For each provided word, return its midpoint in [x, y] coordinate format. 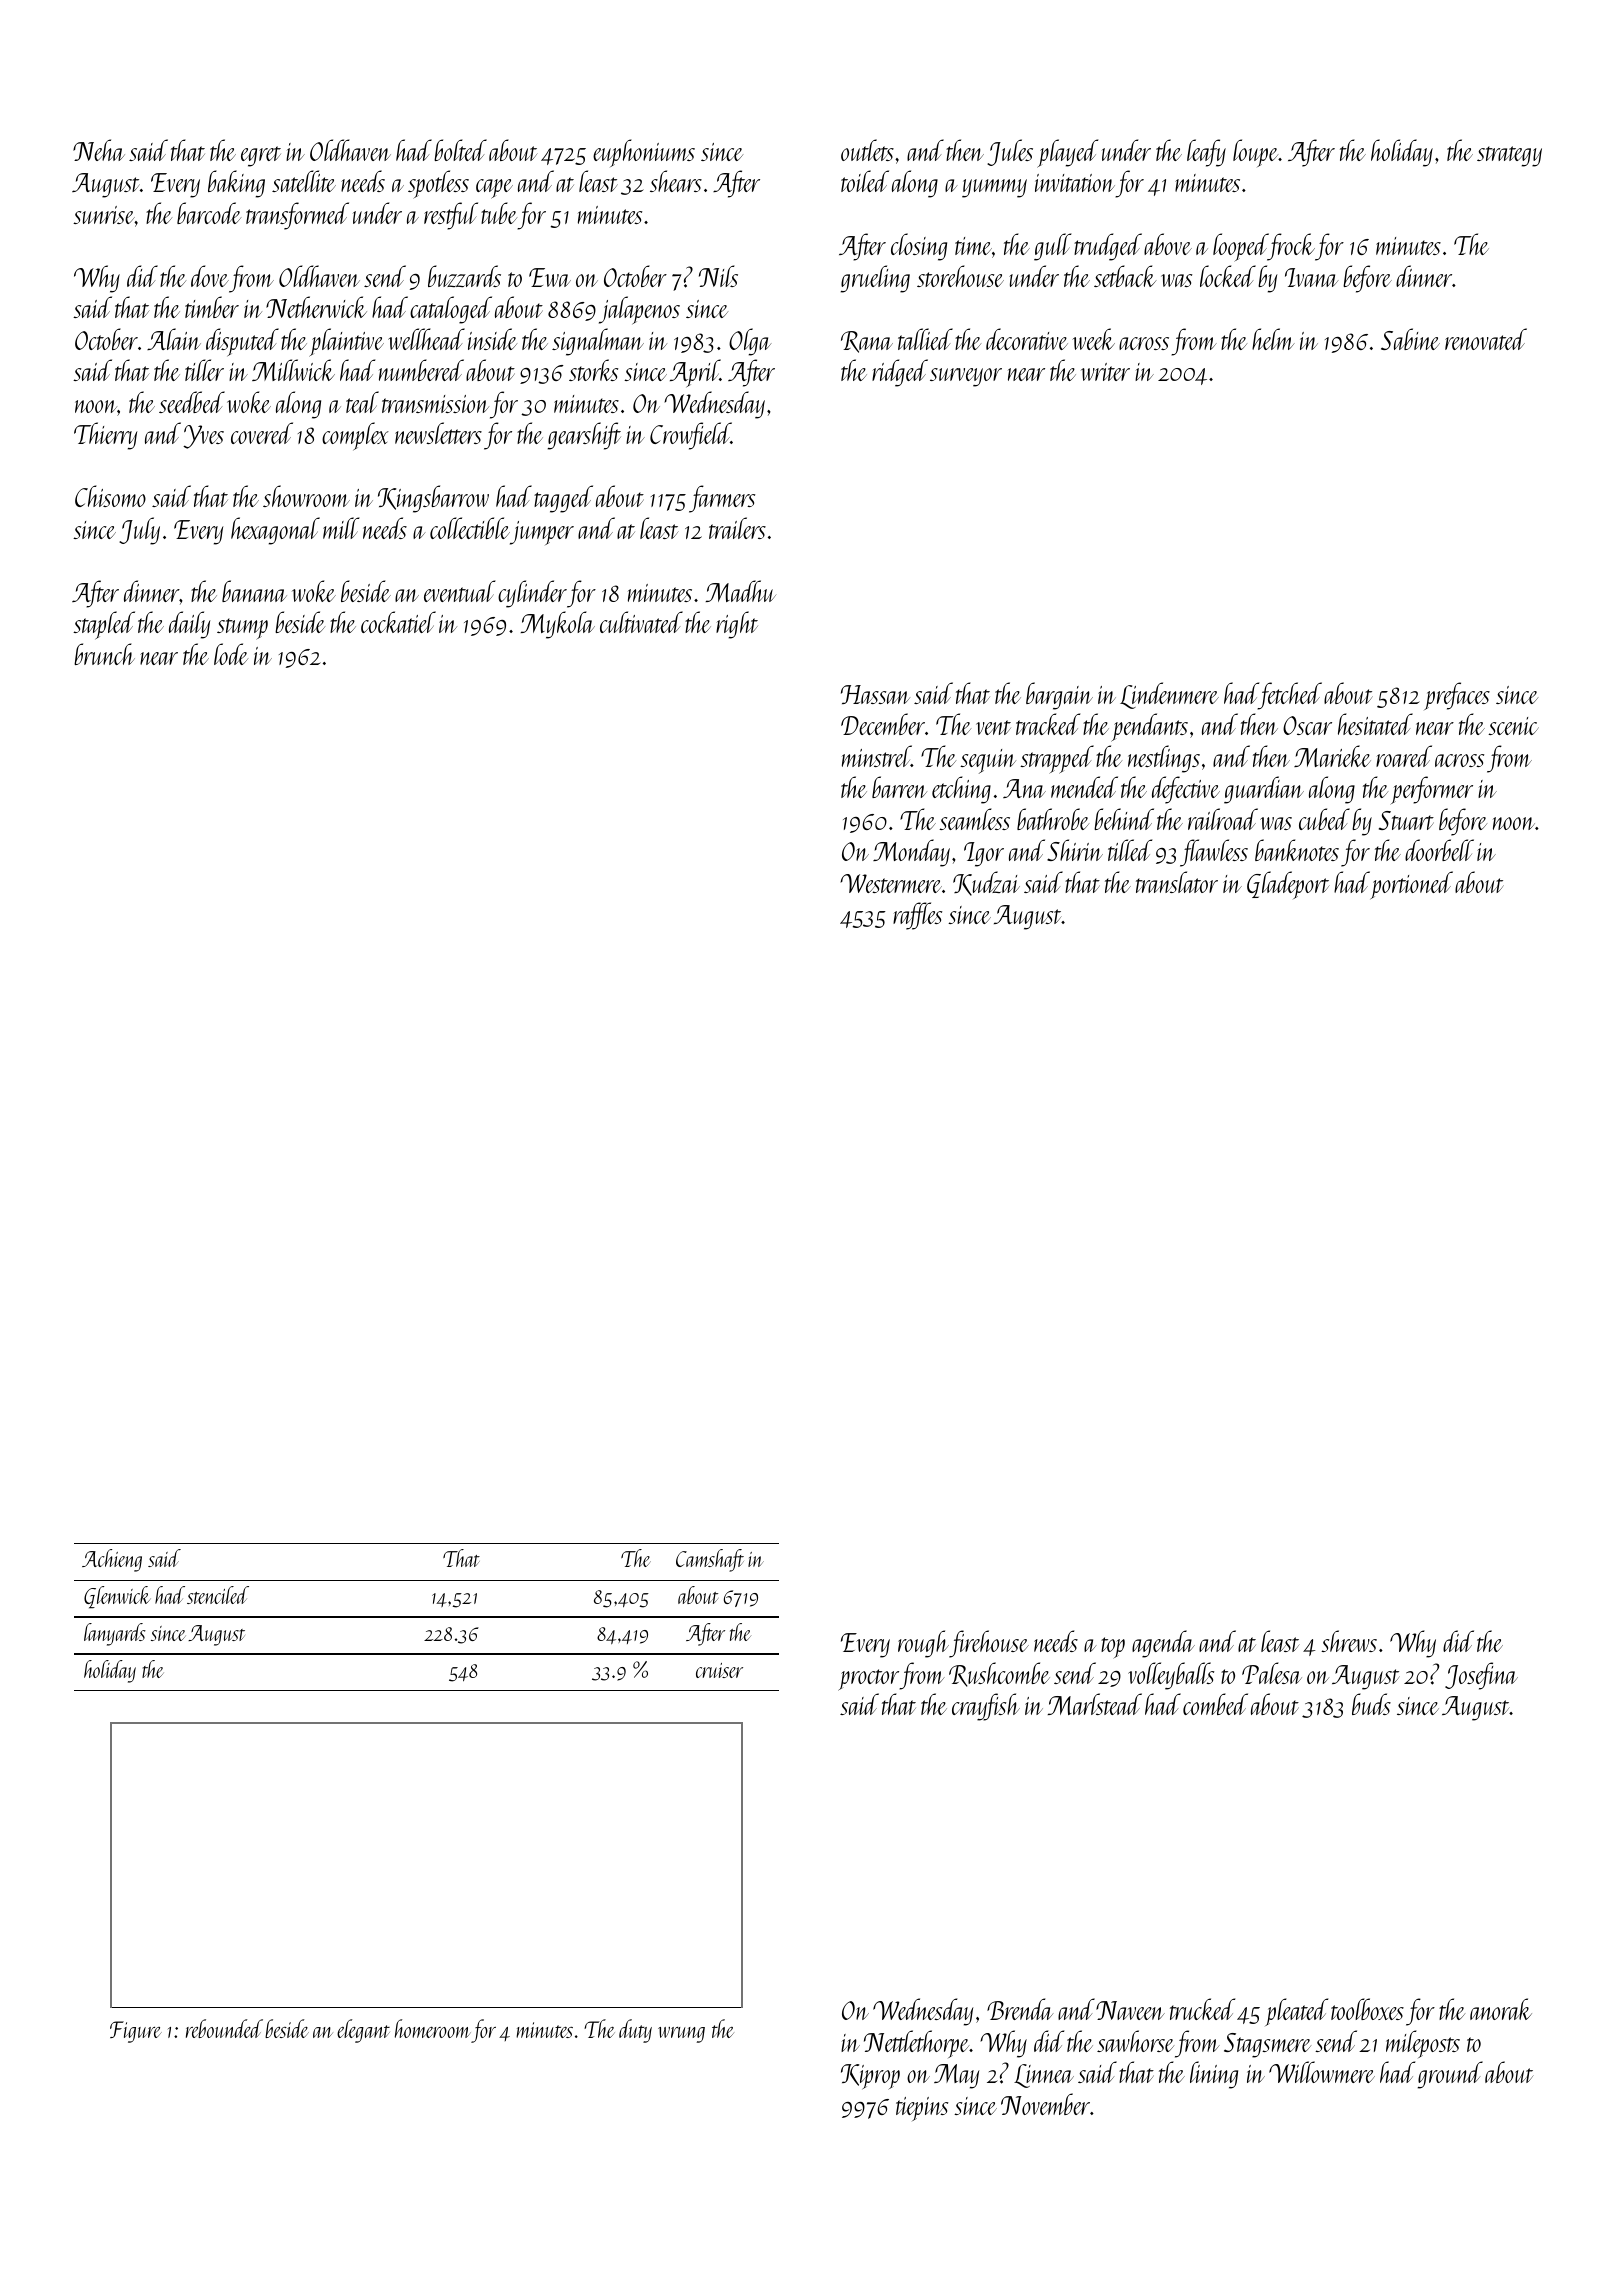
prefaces [1457, 696]
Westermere [891, 883]
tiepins [922, 2109]
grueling [875, 279]
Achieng [112, 1560]
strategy [1509, 156]
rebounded [224, 2028]
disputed [242, 342]
